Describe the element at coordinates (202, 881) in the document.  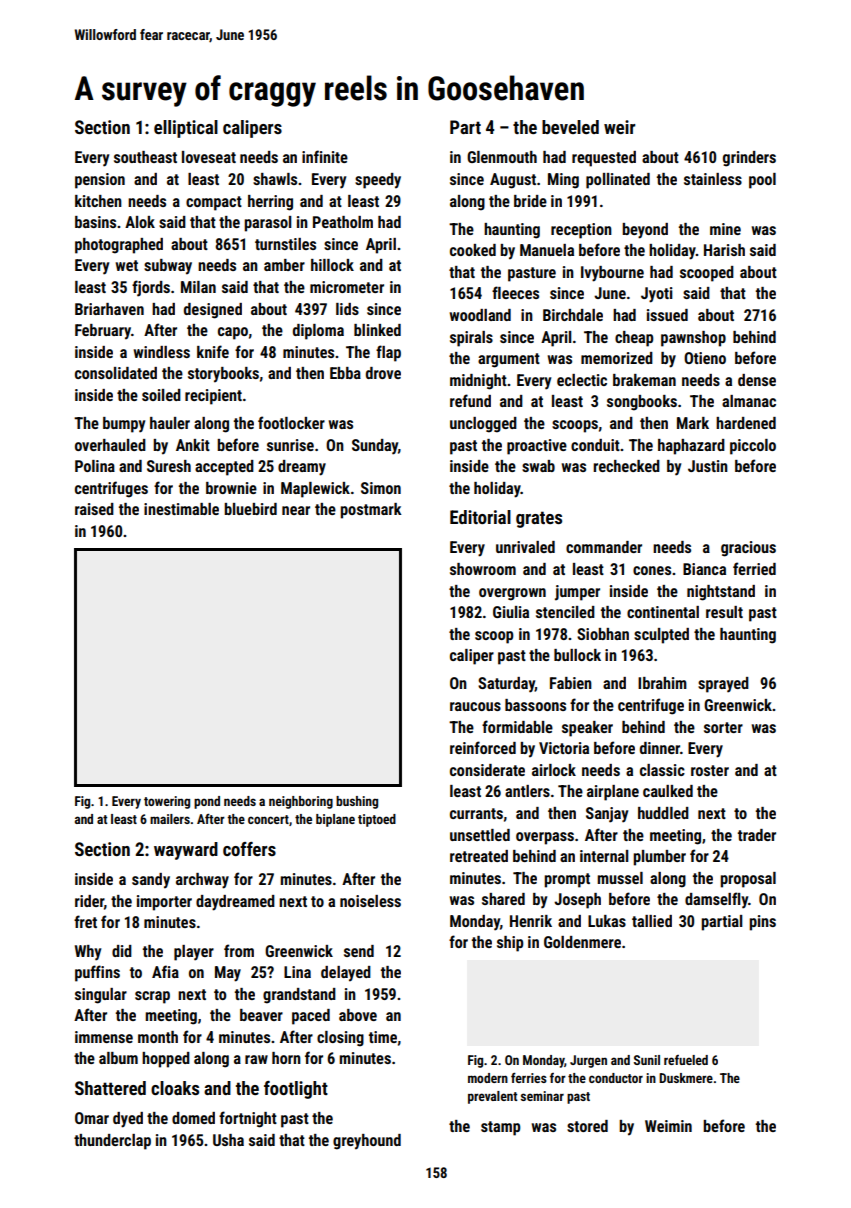
I see `archway` at that location.
